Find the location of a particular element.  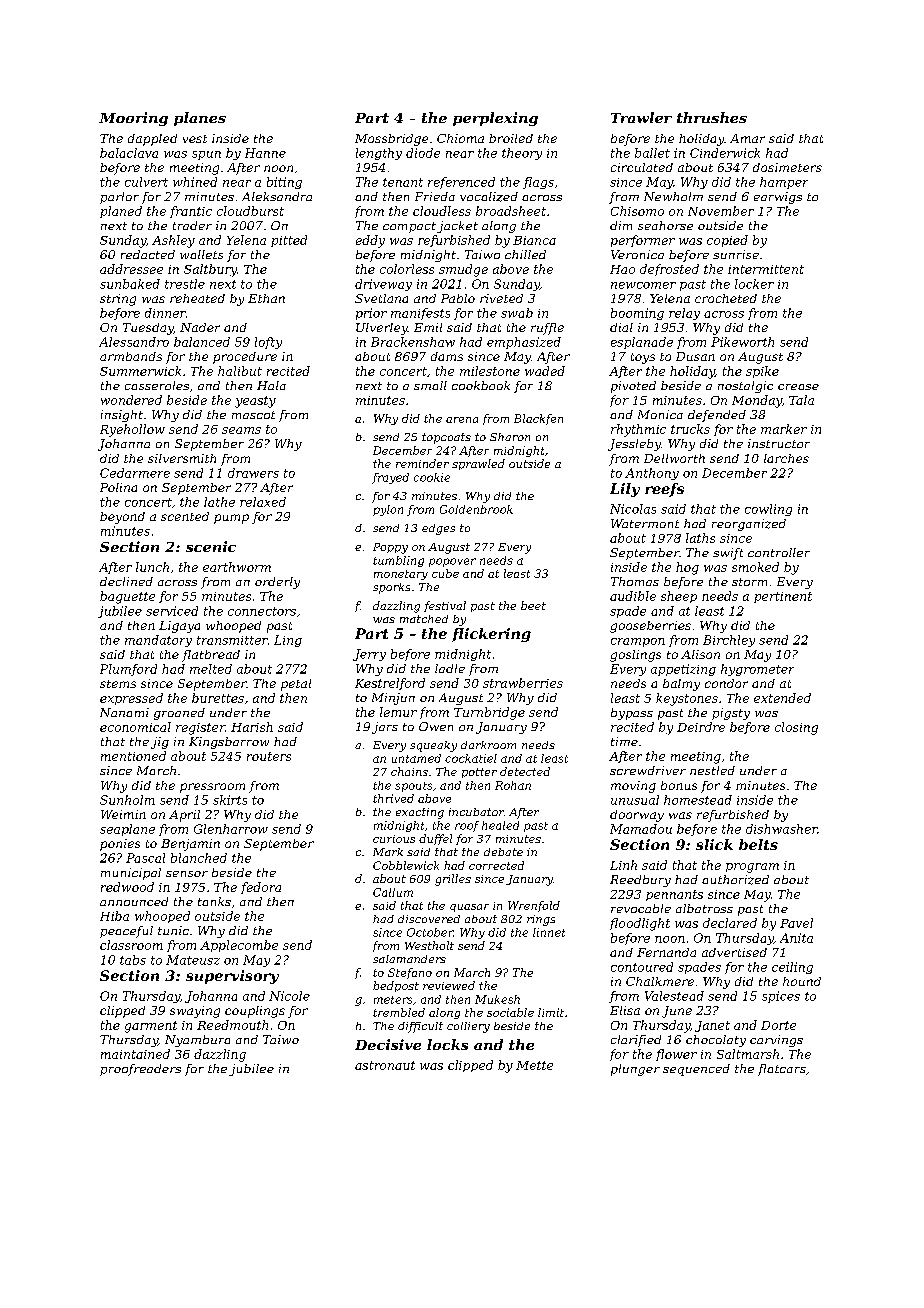

seahorse is located at coordinates (665, 225).
